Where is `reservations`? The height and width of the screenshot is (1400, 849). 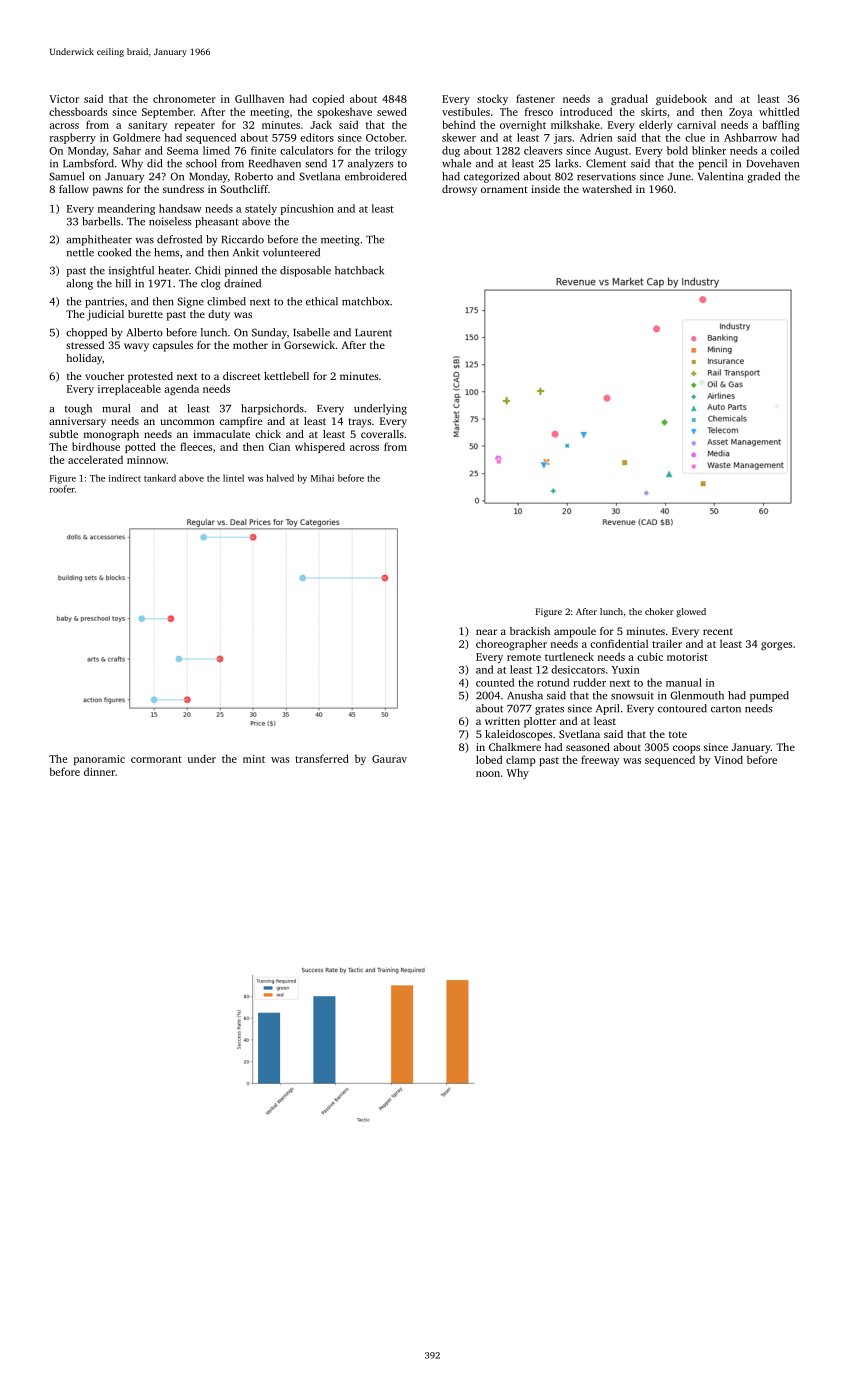
reservations is located at coordinates (606, 176).
